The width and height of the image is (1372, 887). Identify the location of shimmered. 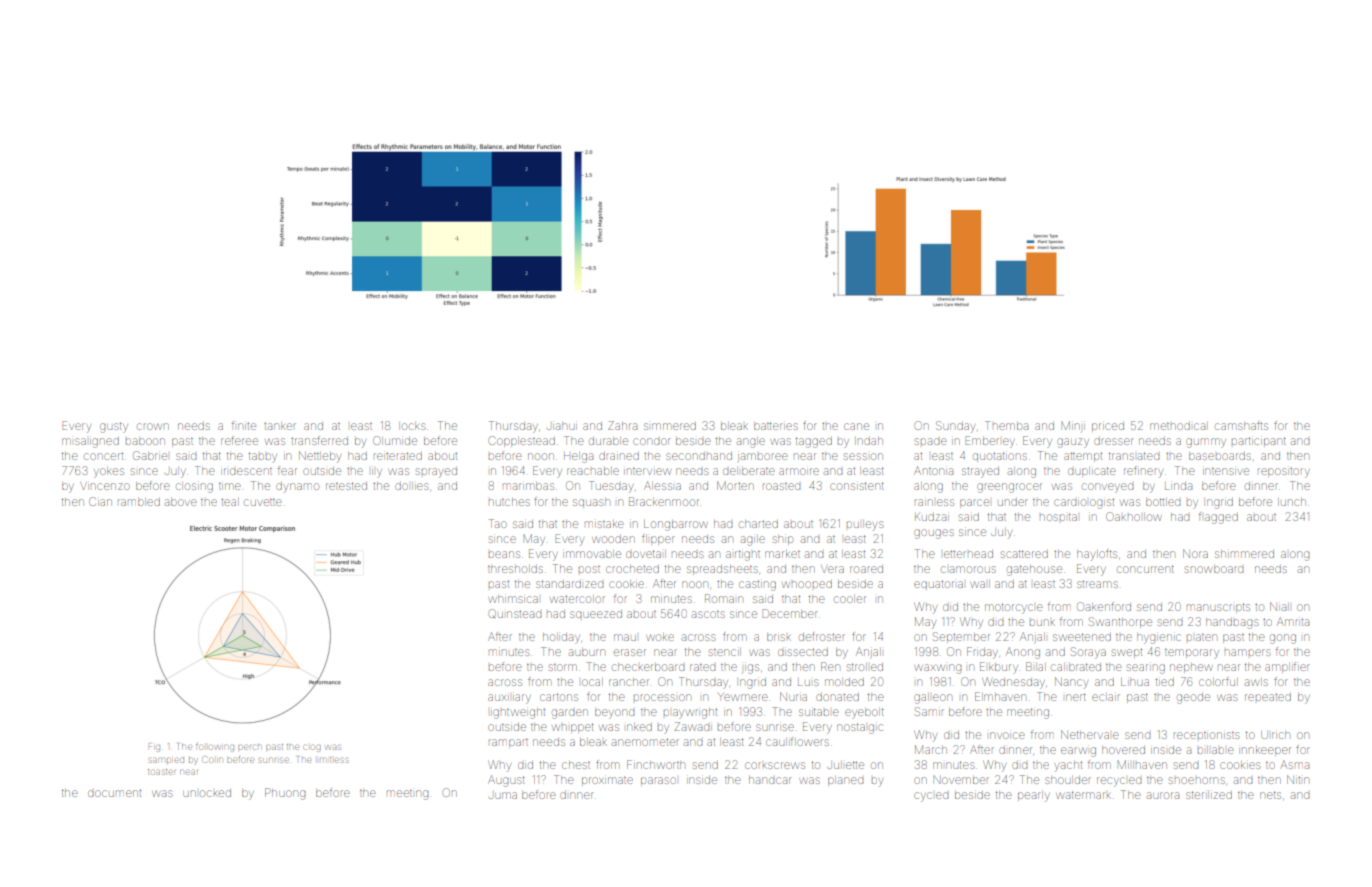
(1244, 554).
